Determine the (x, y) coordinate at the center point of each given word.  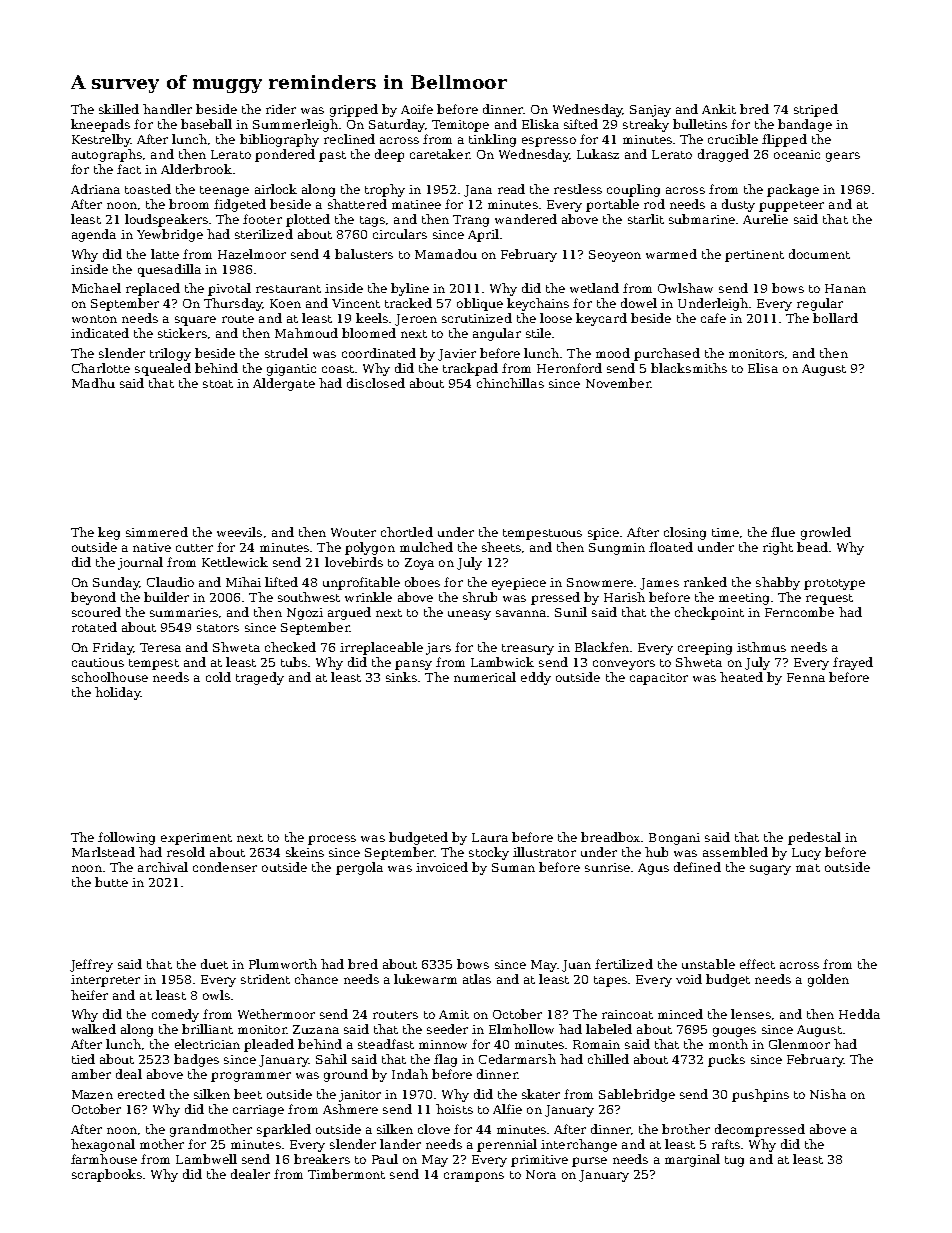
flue (783, 532)
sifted (581, 124)
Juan (576, 966)
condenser (225, 867)
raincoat (627, 1014)
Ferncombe (799, 612)
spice (603, 534)
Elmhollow (521, 1029)
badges (196, 1060)
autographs (107, 155)
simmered (157, 532)
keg (109, 533)
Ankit (719, 109)
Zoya (419, 564)
